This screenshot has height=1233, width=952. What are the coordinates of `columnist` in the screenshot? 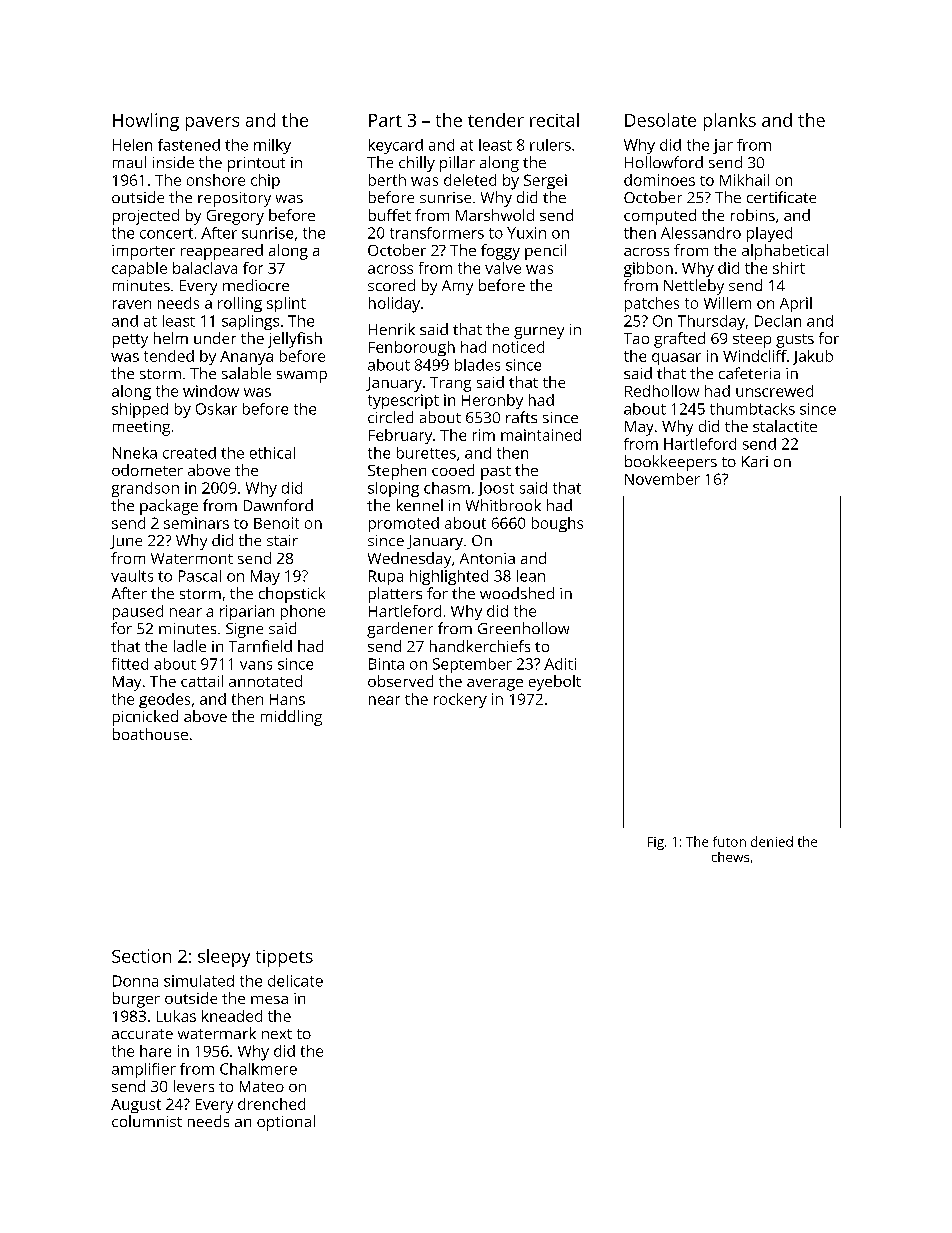 It's located at (147, 1121).
